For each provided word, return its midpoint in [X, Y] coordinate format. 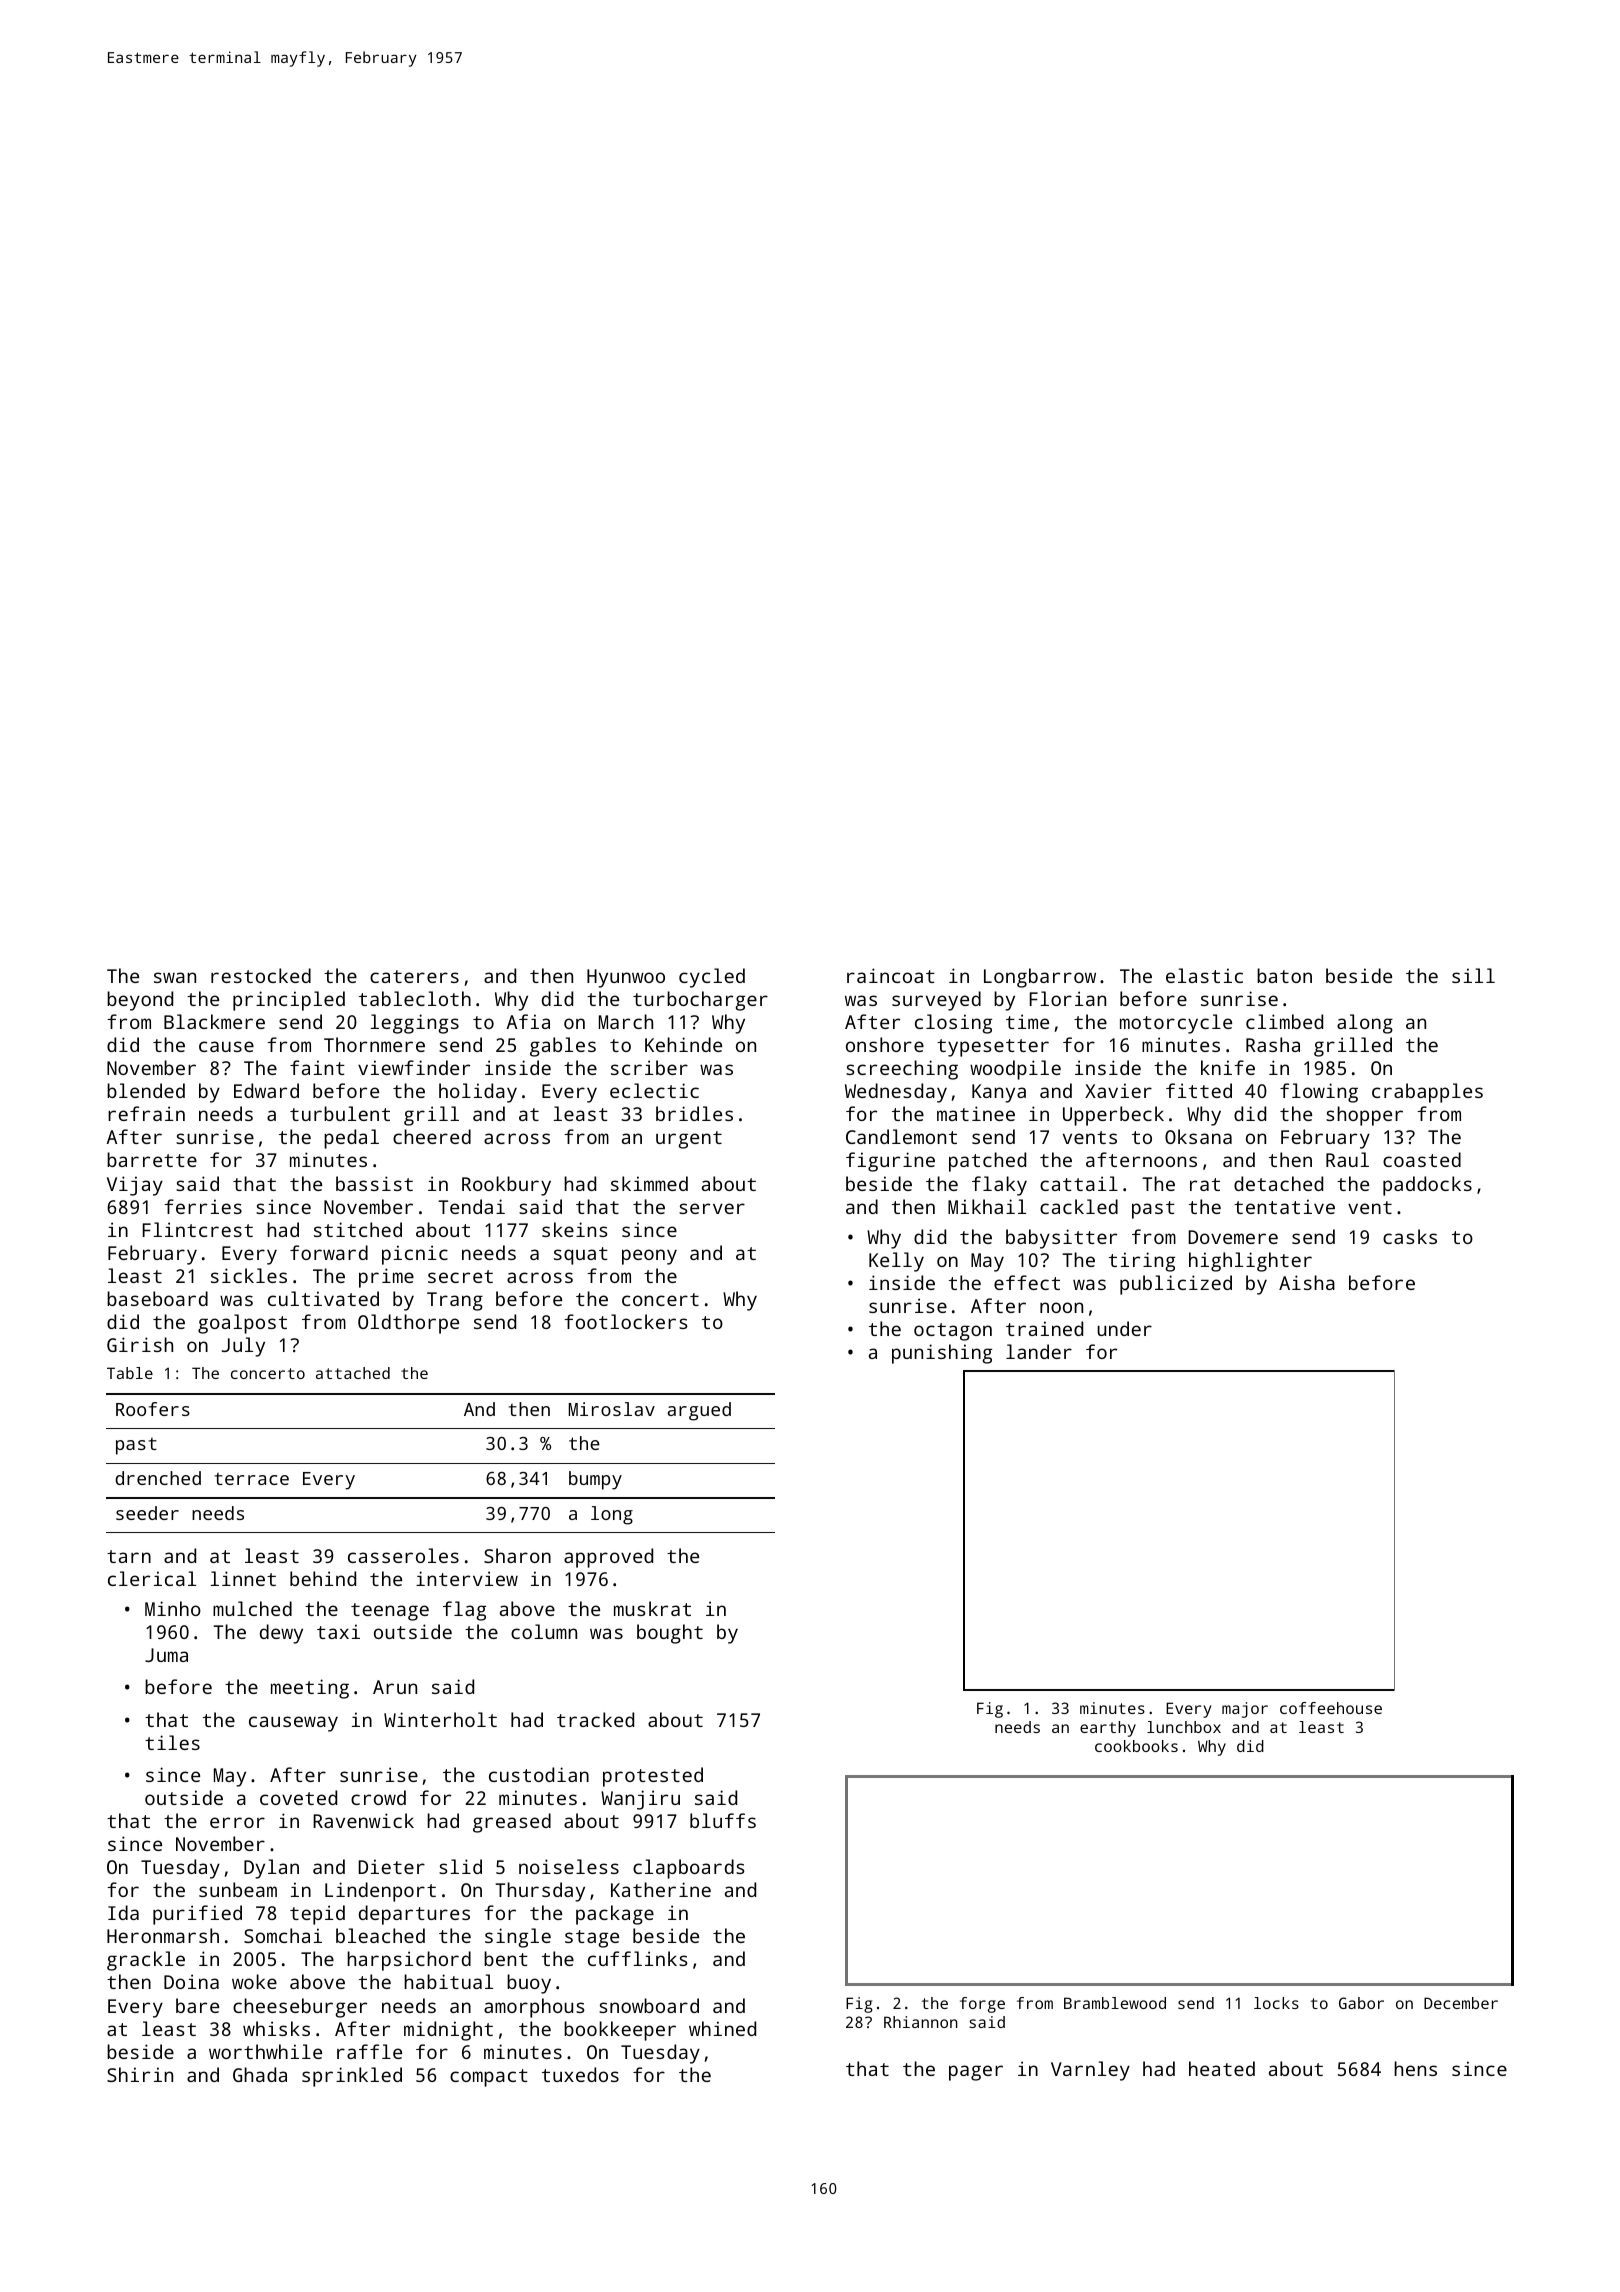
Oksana [1198, 1136]
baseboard [157, 1298]
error [237, 1822]
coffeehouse [1331, 1708]
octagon [953, 1332]
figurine [890, 1162]
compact [489, 2078]
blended [146, 1090]
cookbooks [1136, 1746]
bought [670, 1634]
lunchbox [1184, 1727]
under [1124, 1328]
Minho [173, 1608]
